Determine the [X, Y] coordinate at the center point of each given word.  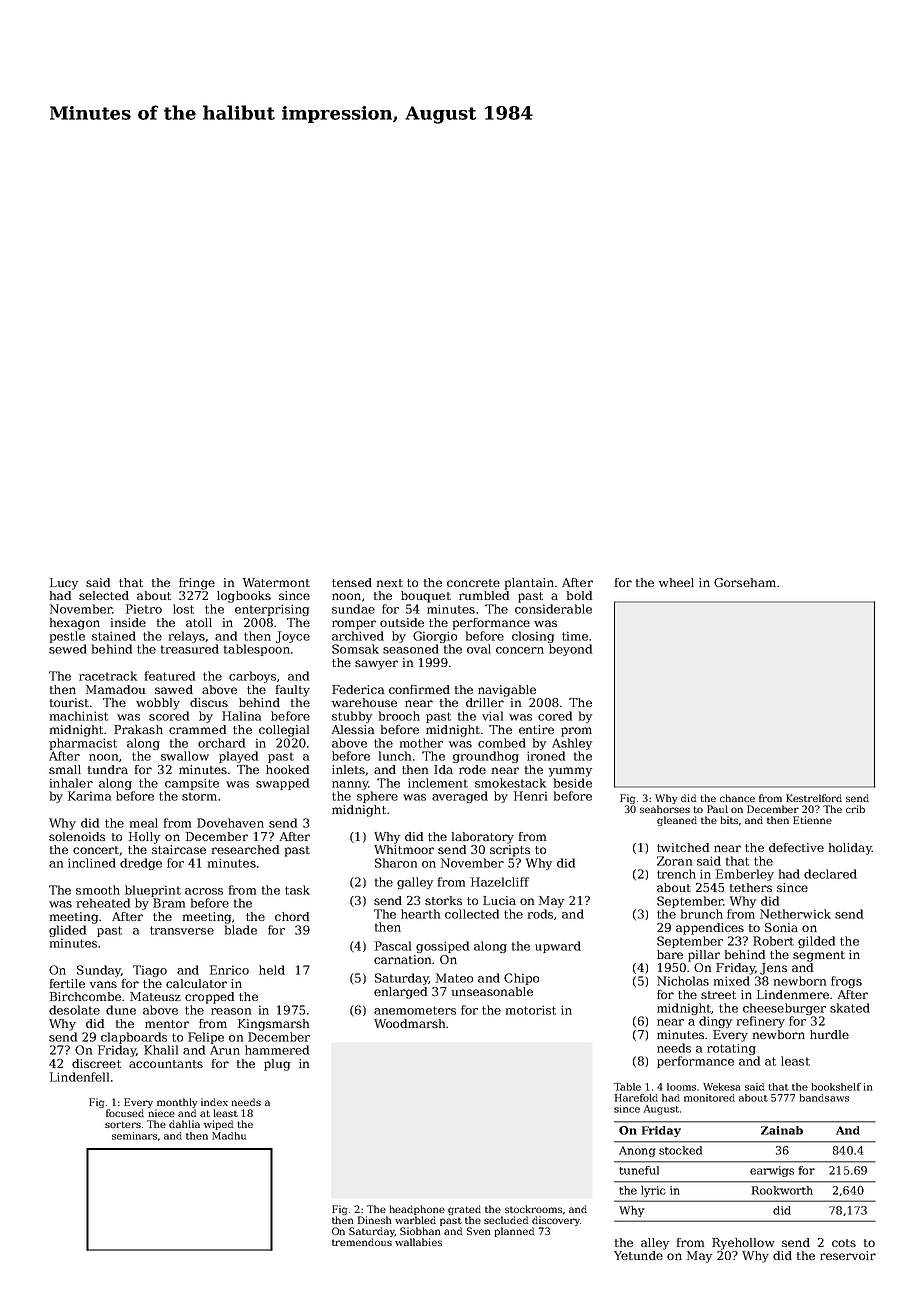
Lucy [64, 584]
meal [144, 823]
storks [443, 900]
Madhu [229, 1136]
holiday [850, 849]
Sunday [99, 971]
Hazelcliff [500, 882]
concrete [473, 583]
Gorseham [745, 582]
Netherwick [795, 914]
